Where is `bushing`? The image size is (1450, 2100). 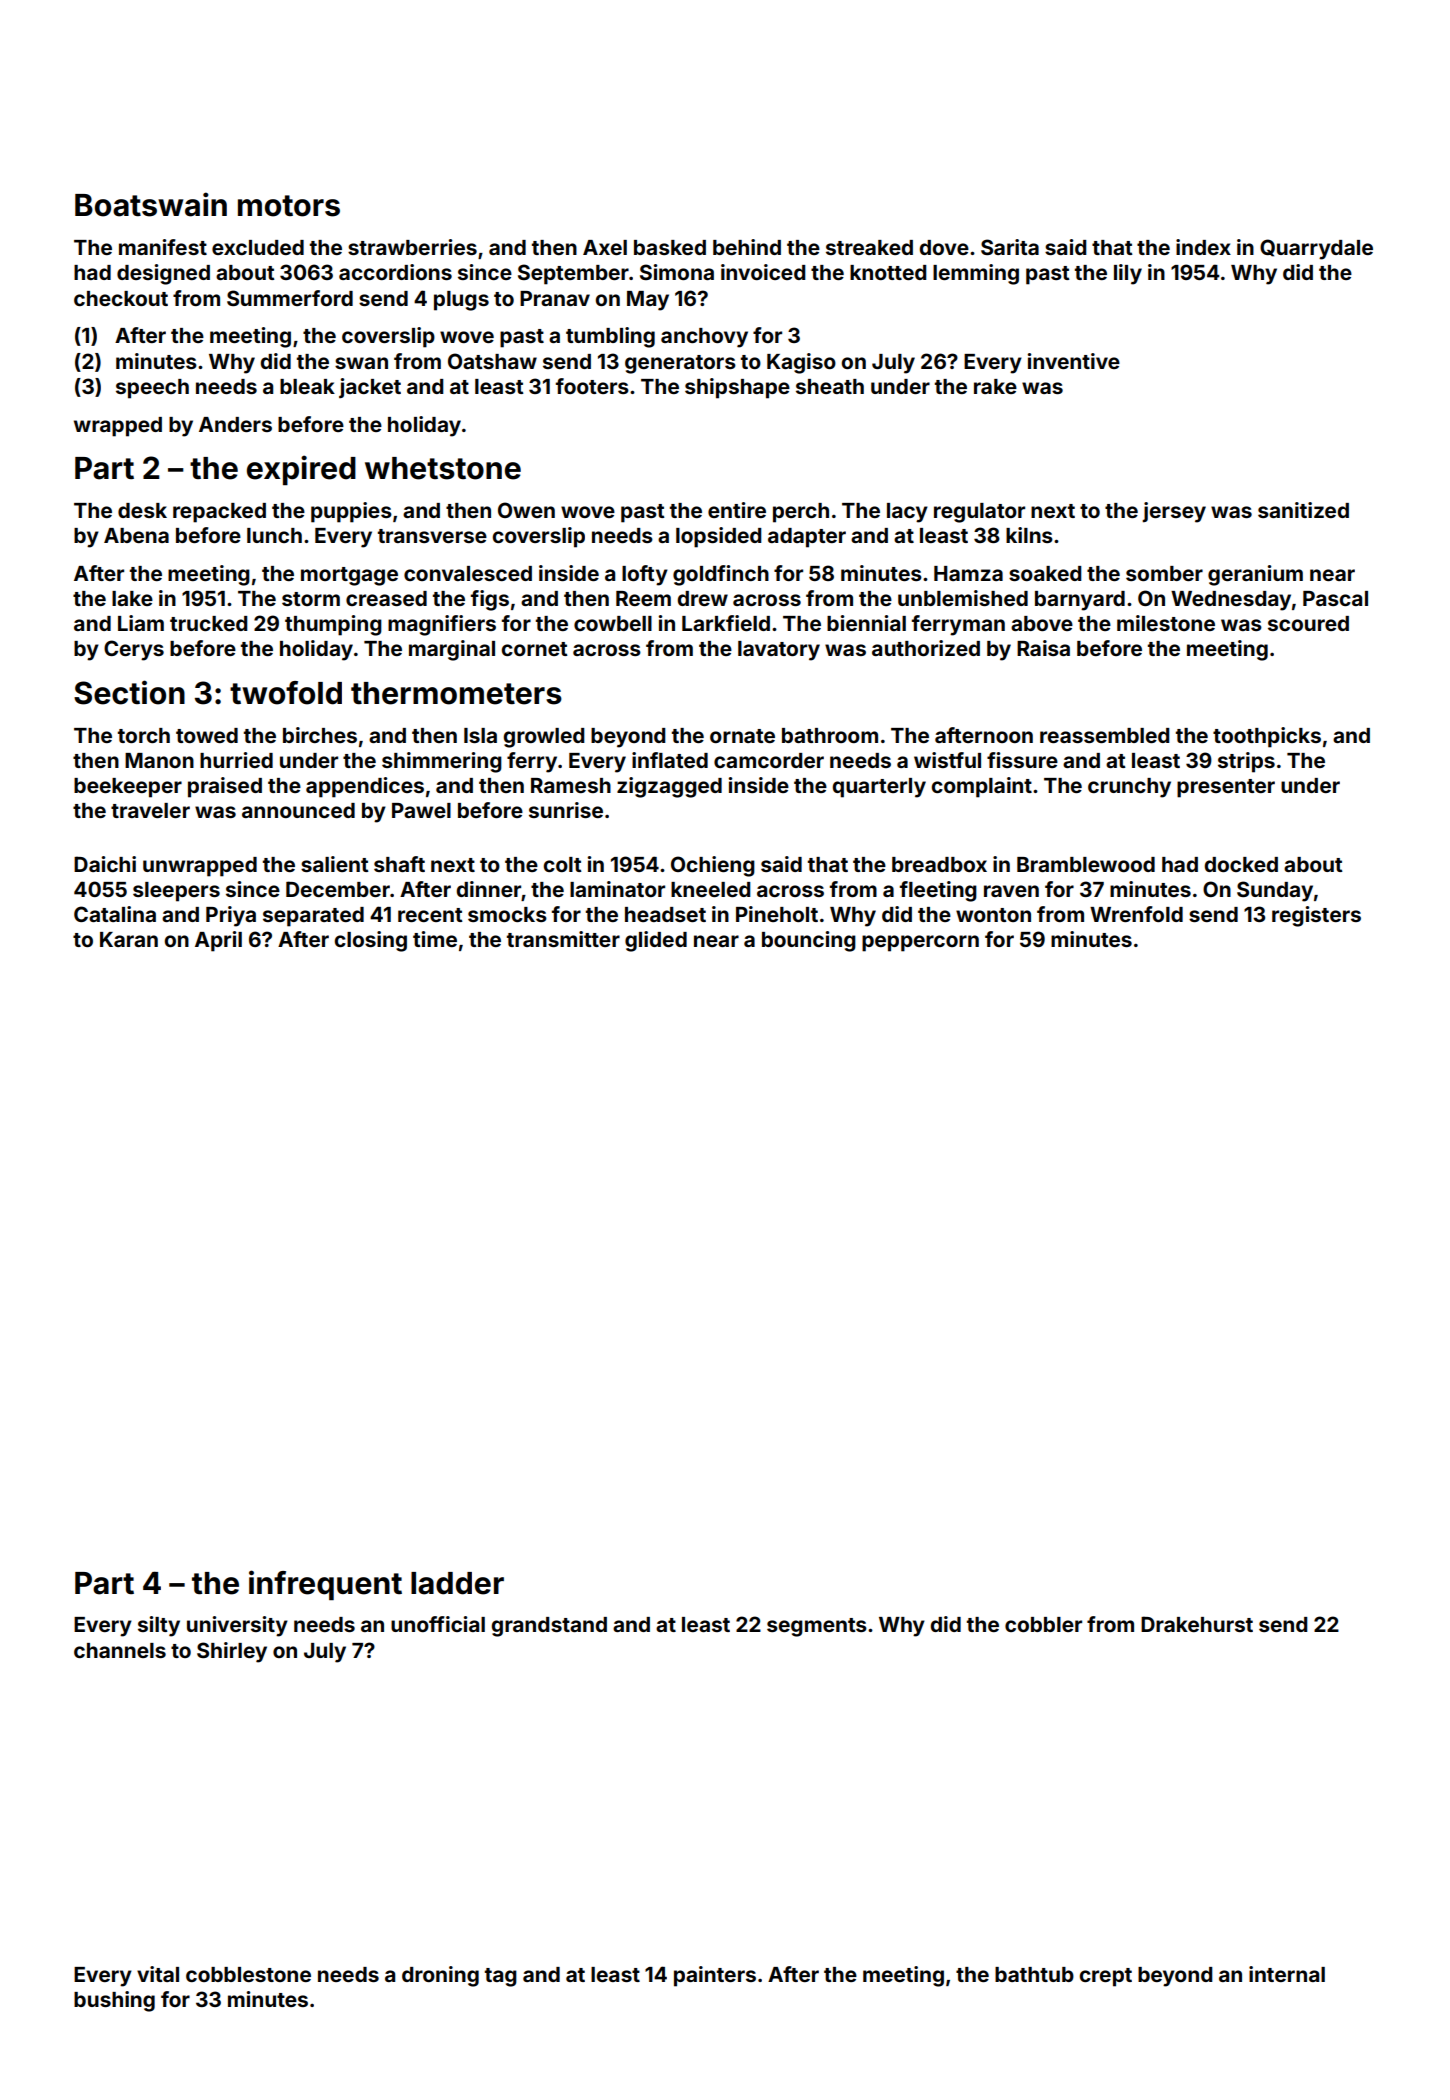
bushing is located at coordinates (114, 2001).
